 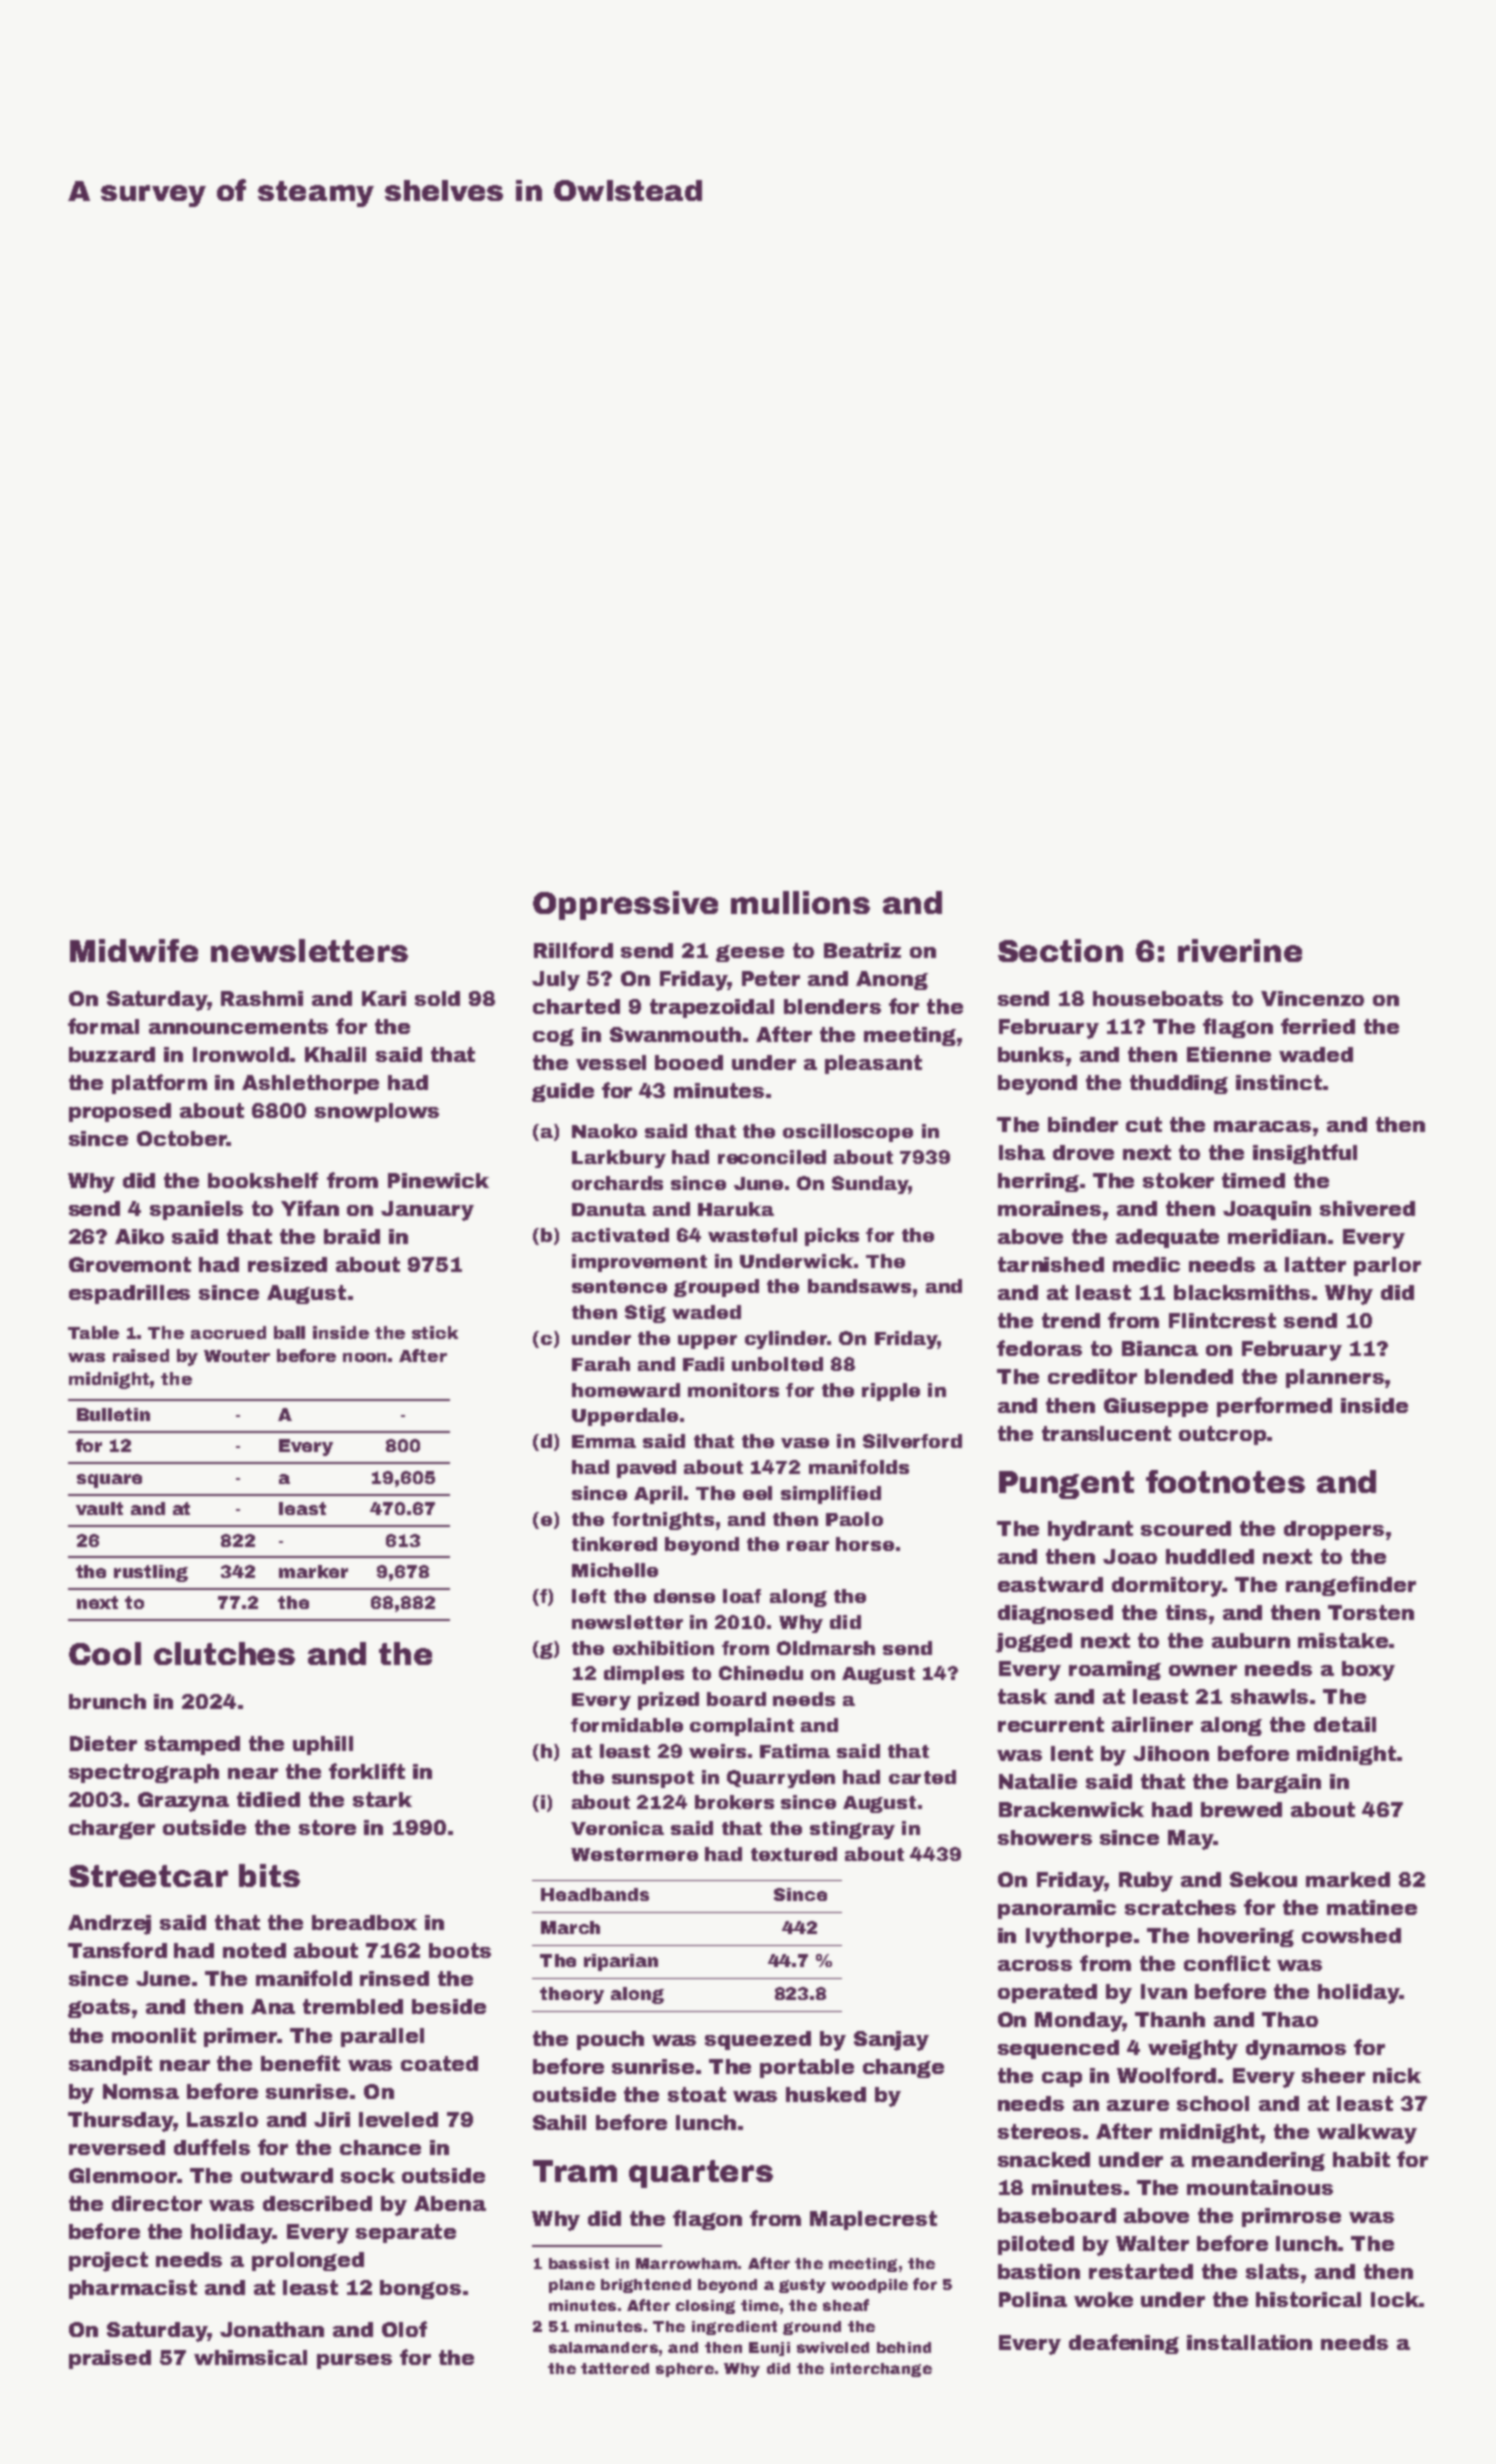 What do you see at coordinates (254, 1950) in the screenshot?
I see `noted` at bounding box center [254, 1950].
